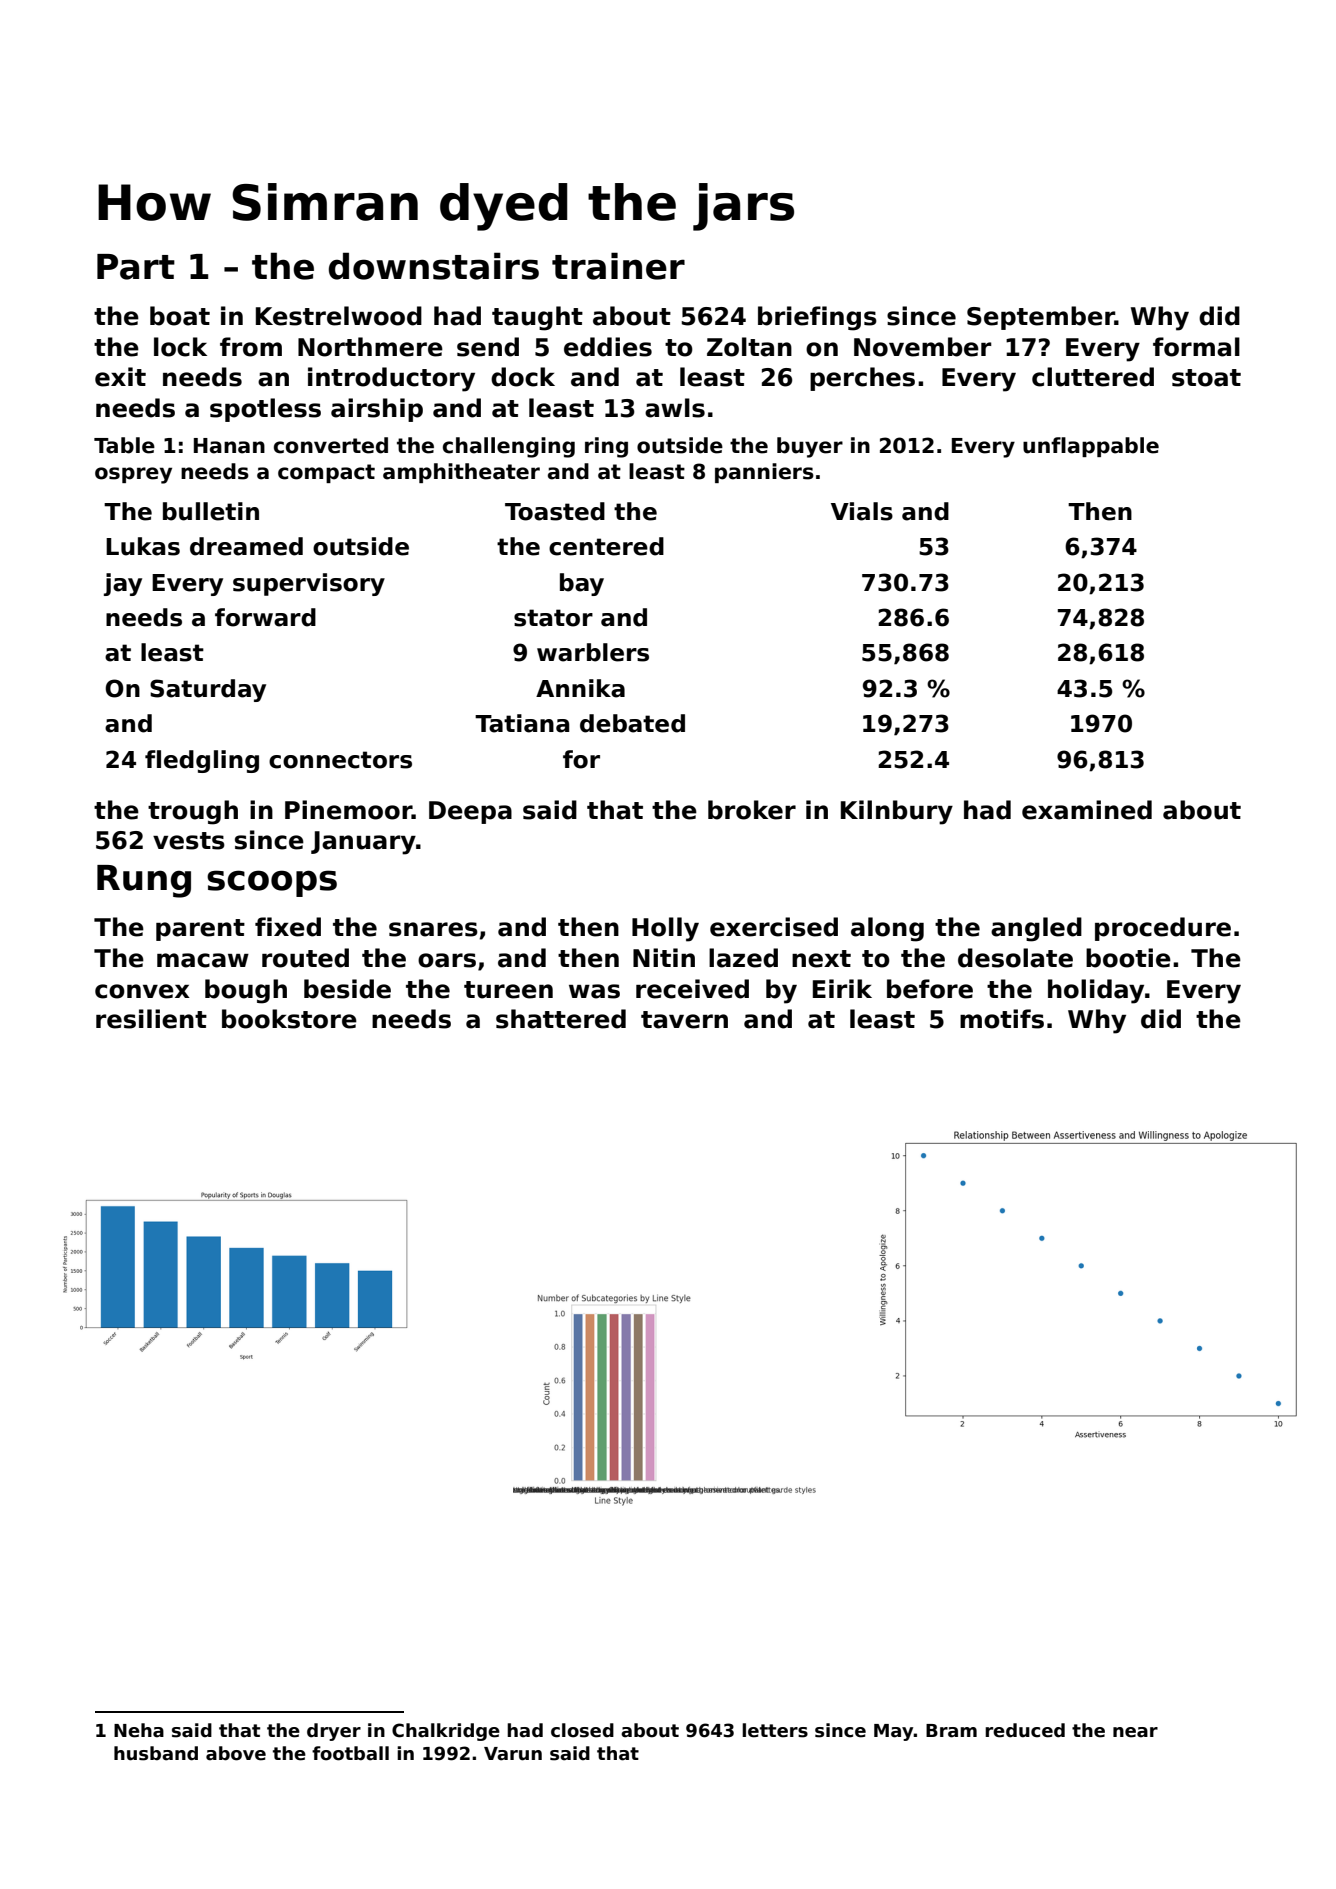  I want to click on Neha, so click(139, 1730).
